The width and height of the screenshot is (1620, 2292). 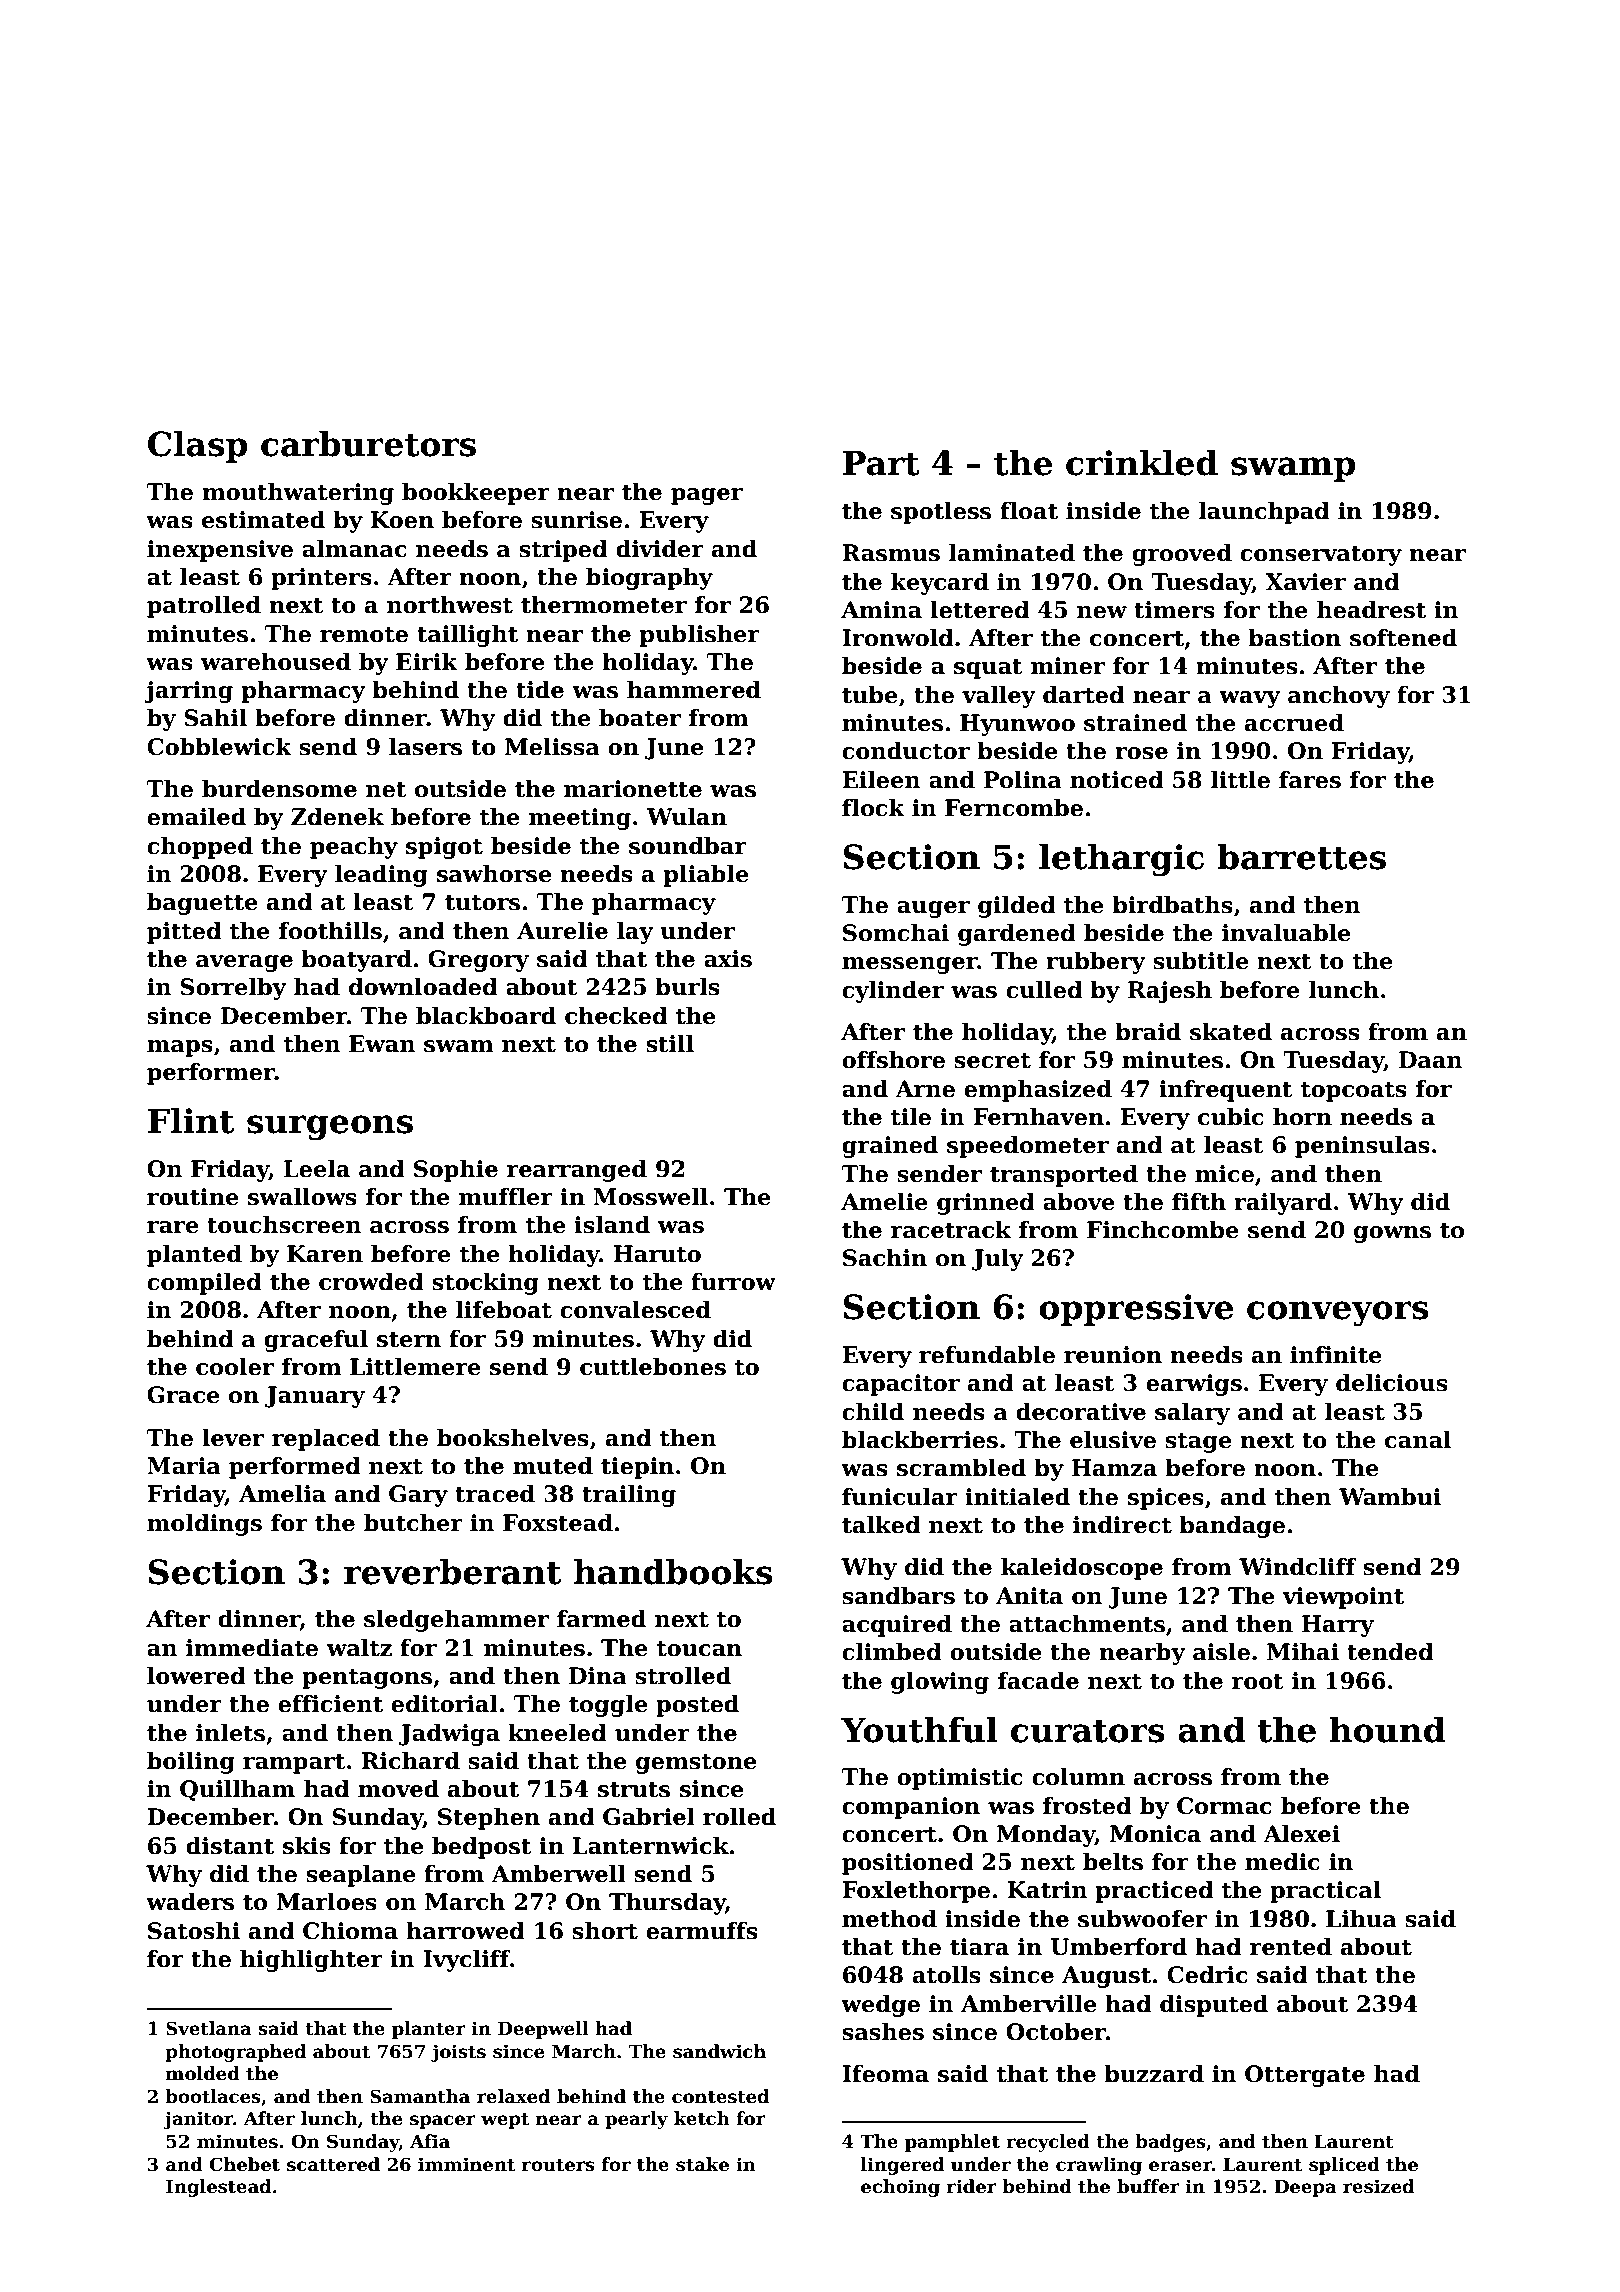 I want to click on bandage, so click(x=1232, y=1527).
